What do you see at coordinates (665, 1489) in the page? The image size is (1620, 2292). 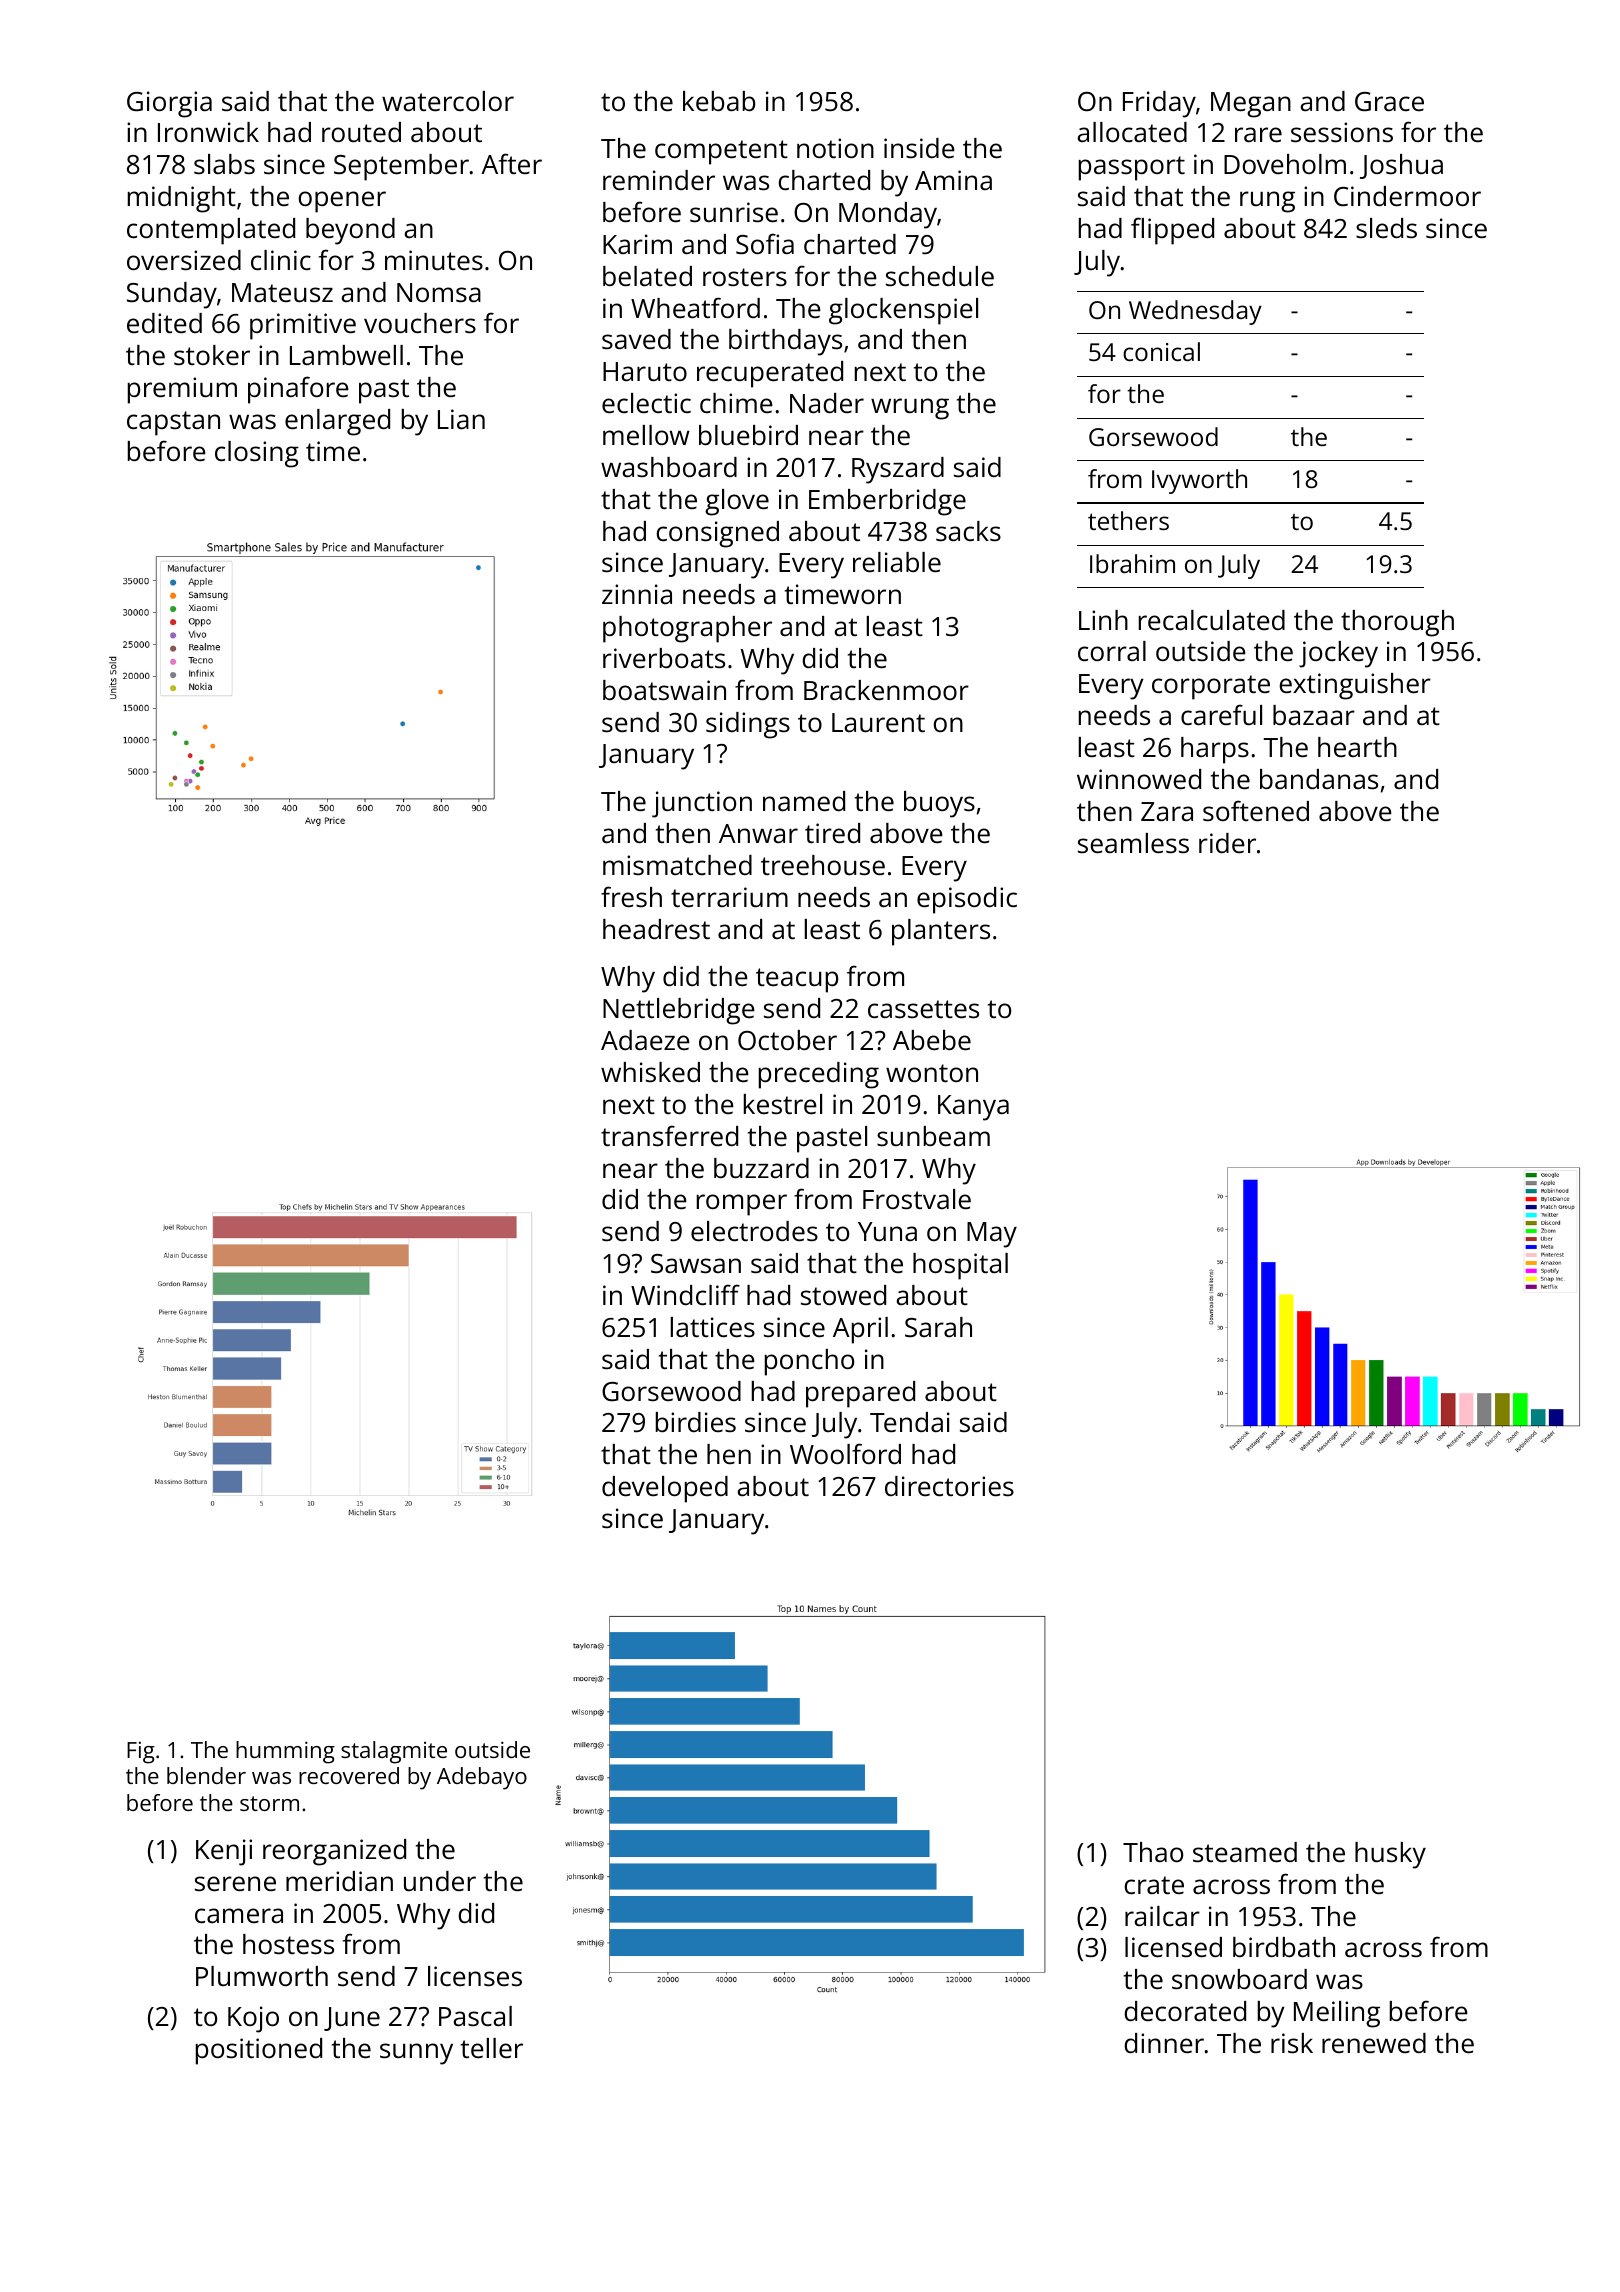 I see `developed` at bounding box center [665, 1489].
